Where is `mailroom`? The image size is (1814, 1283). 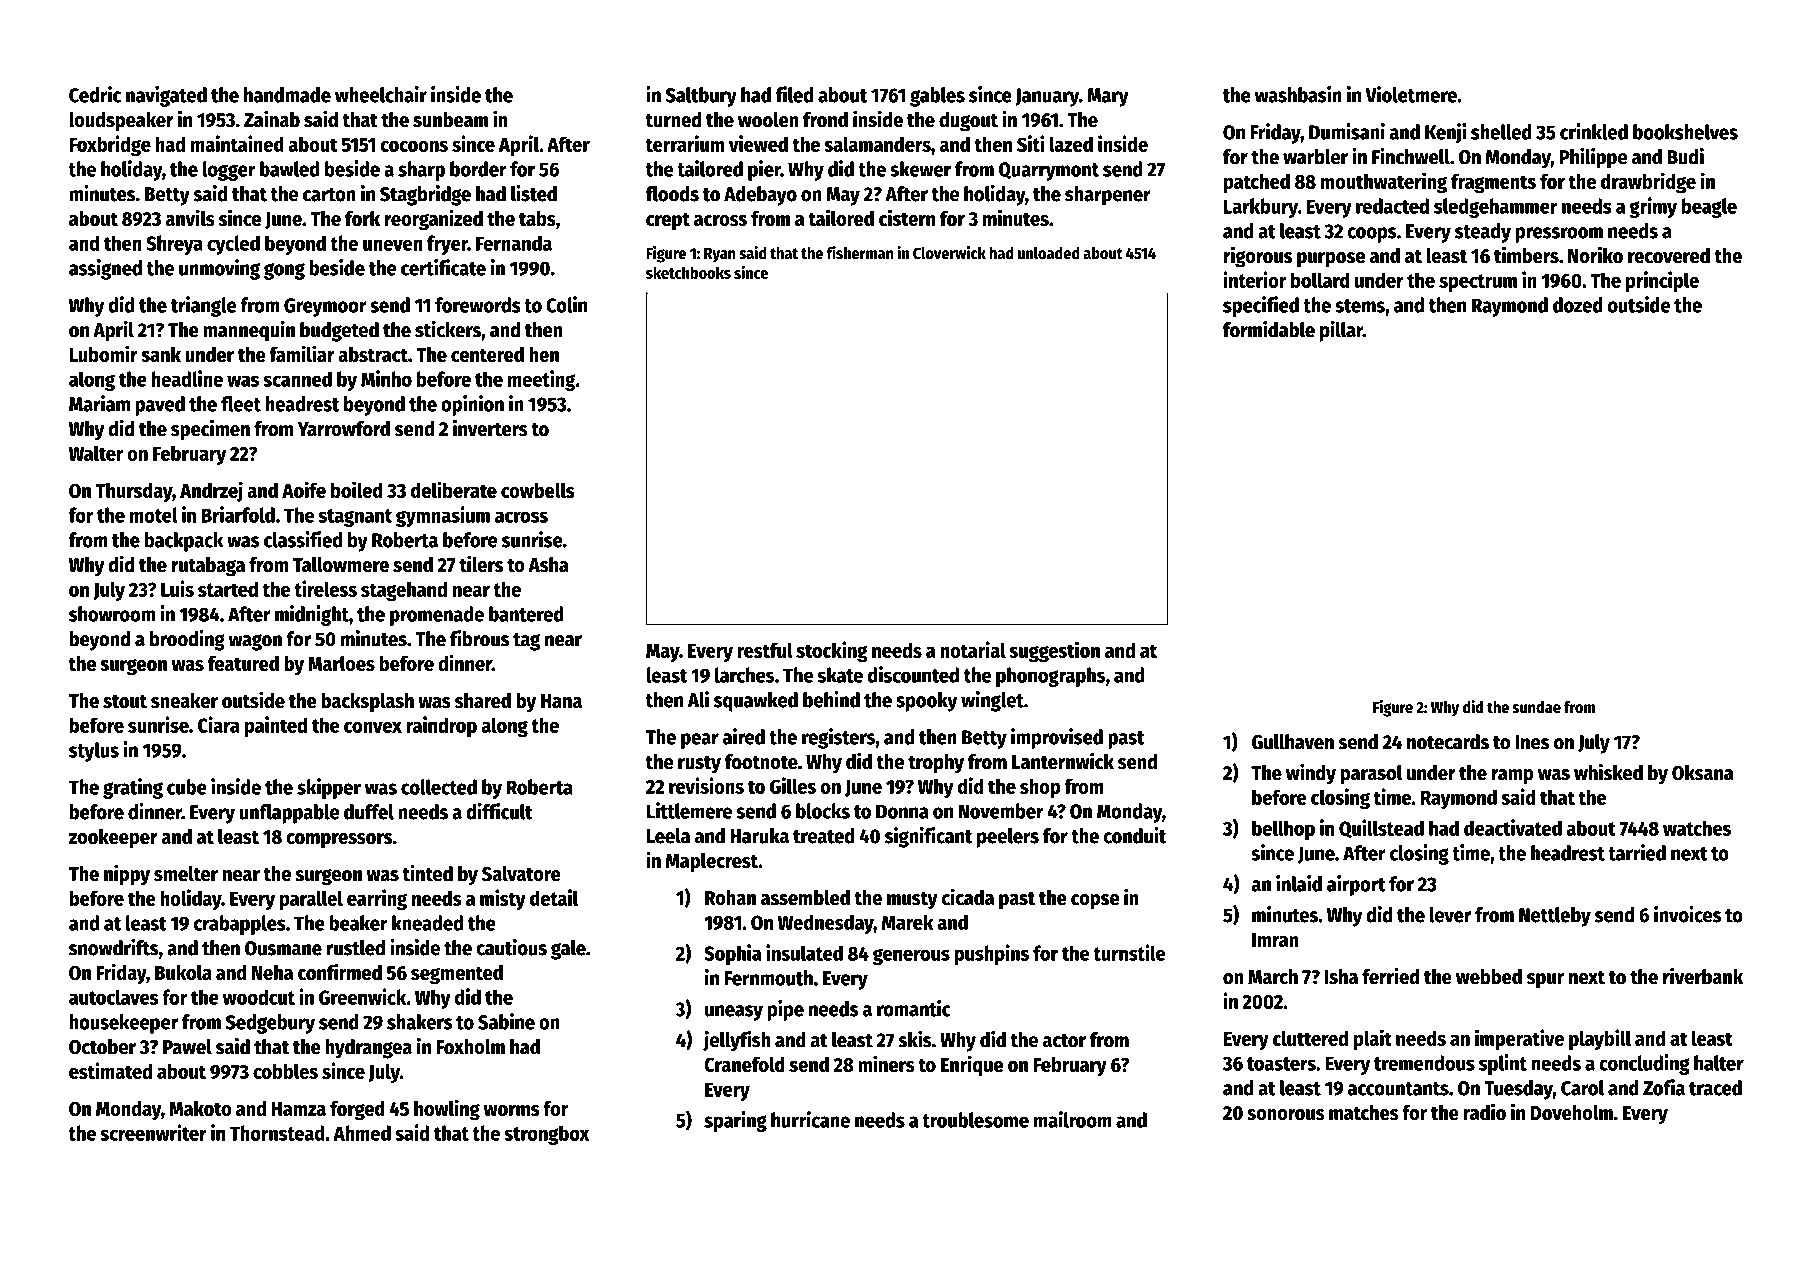
mailroom is located at coordinates (1073, 1119).
